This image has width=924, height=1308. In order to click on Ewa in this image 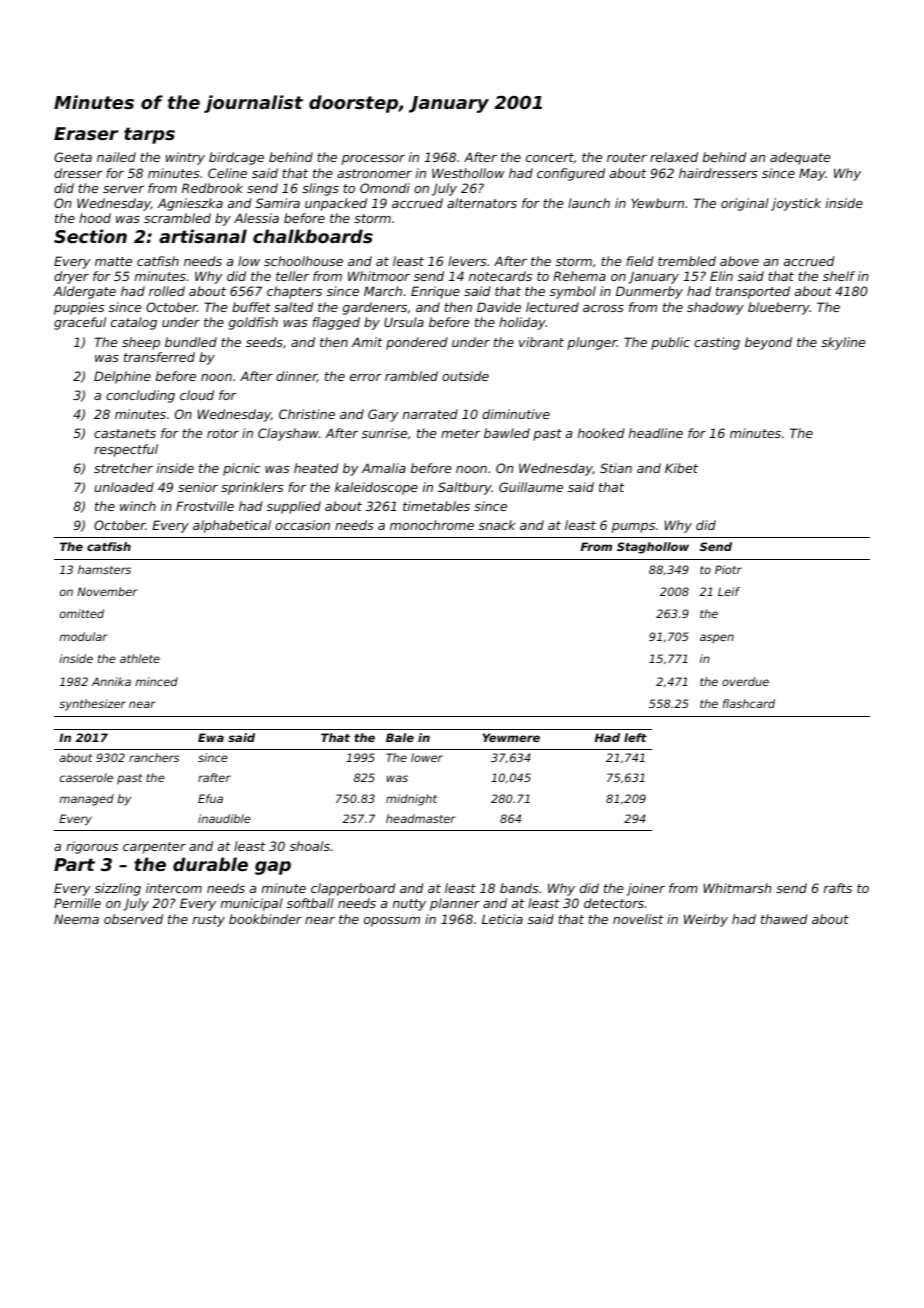, I will do `click(211, 737)`.
